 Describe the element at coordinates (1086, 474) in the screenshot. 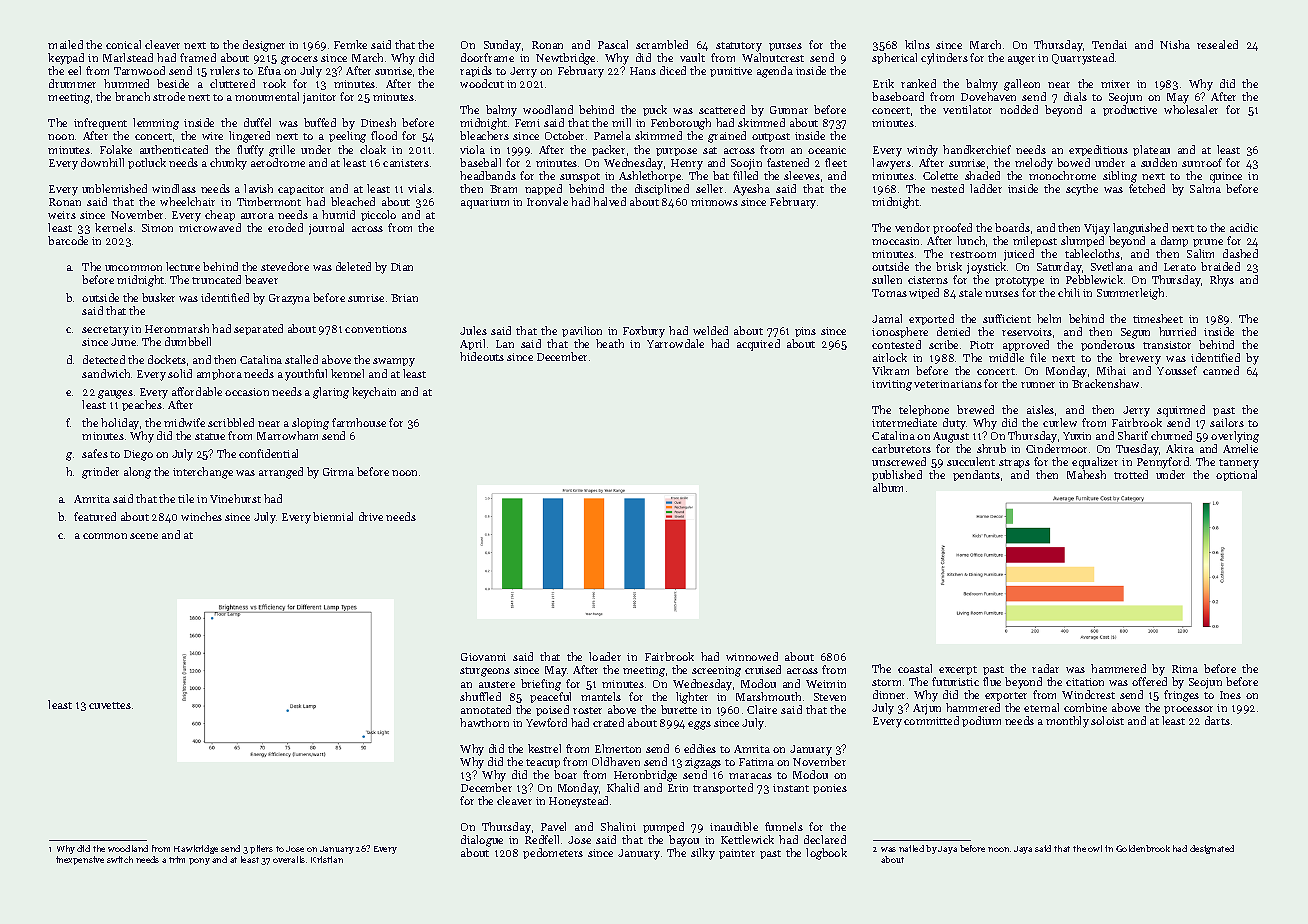

I see `Mahesh` at that location.
